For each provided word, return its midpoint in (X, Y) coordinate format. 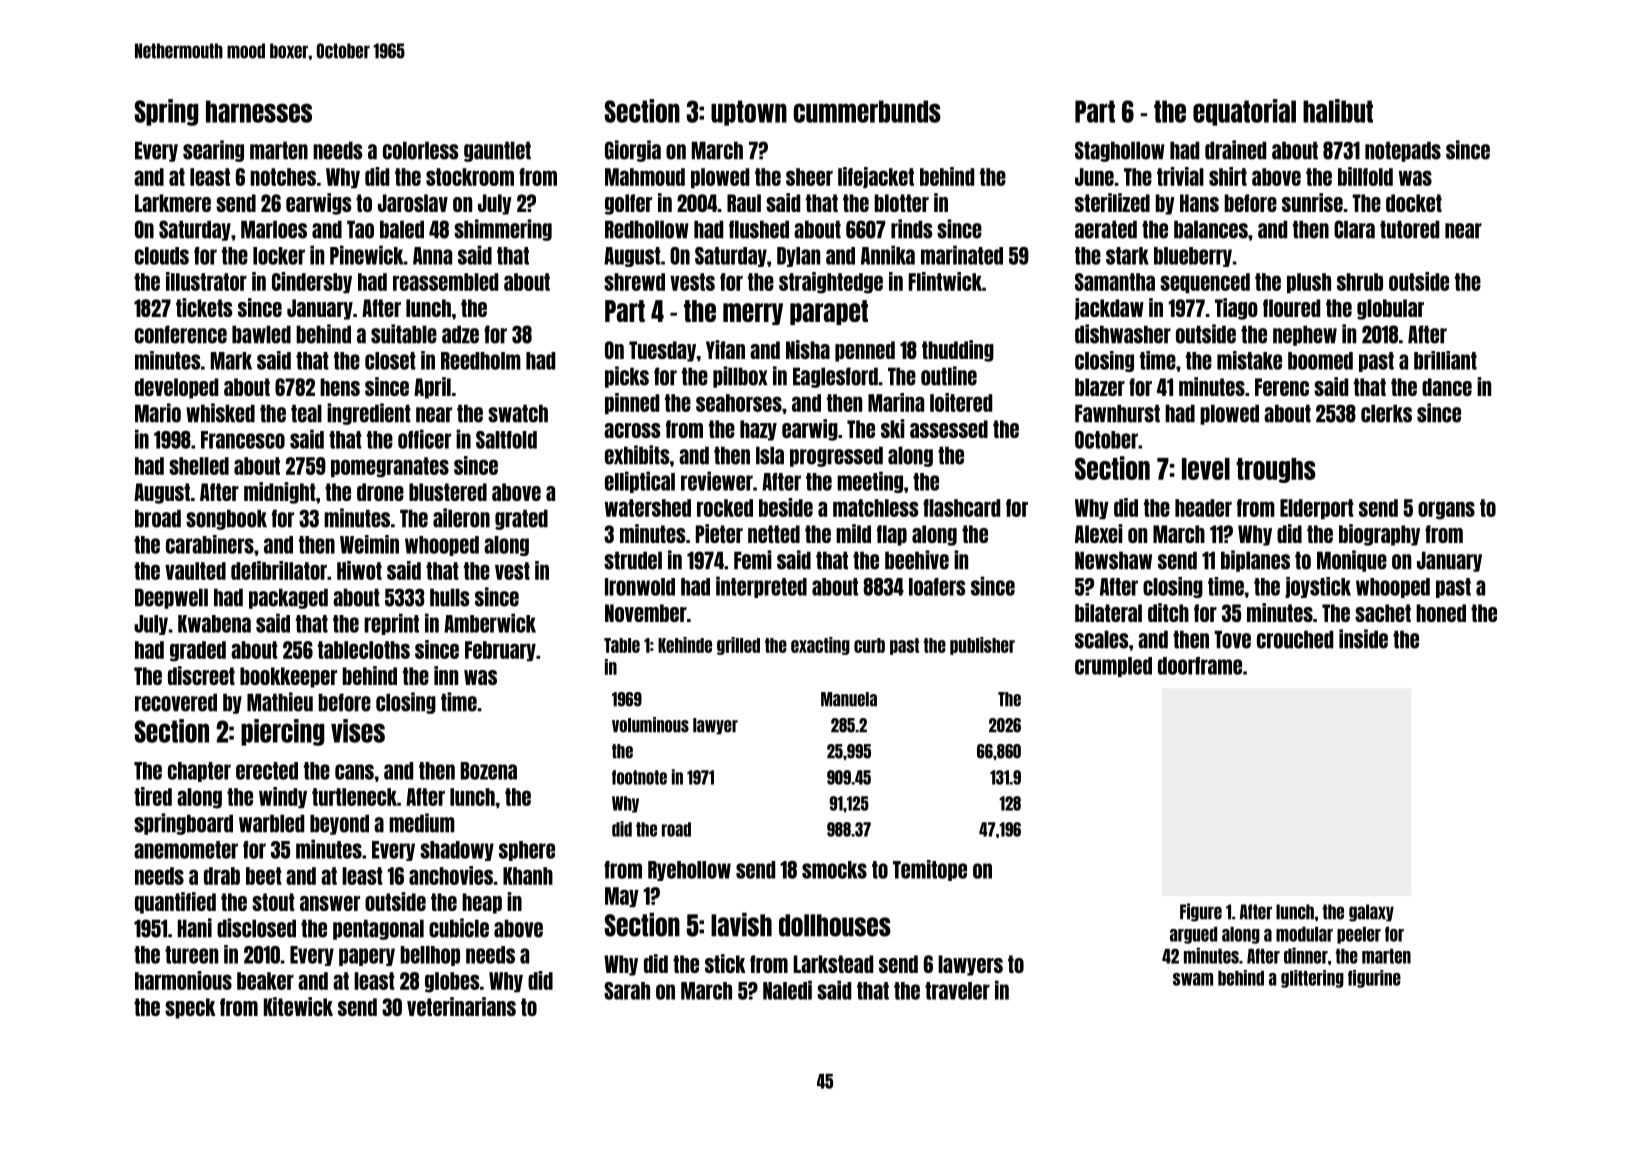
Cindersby (312, 282)
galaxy (1371, 913)
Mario (158, 413)
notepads (1403, 151)
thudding (958, 351)
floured (1291, 308)
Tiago (1236, 309)
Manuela (849, 699)
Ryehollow (689, 871)
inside (1363, 639)
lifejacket (876, 178)
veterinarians (461, 1006)
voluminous (650, 725)
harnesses (259, 111)
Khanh (528, 876)
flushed (759, 229)
